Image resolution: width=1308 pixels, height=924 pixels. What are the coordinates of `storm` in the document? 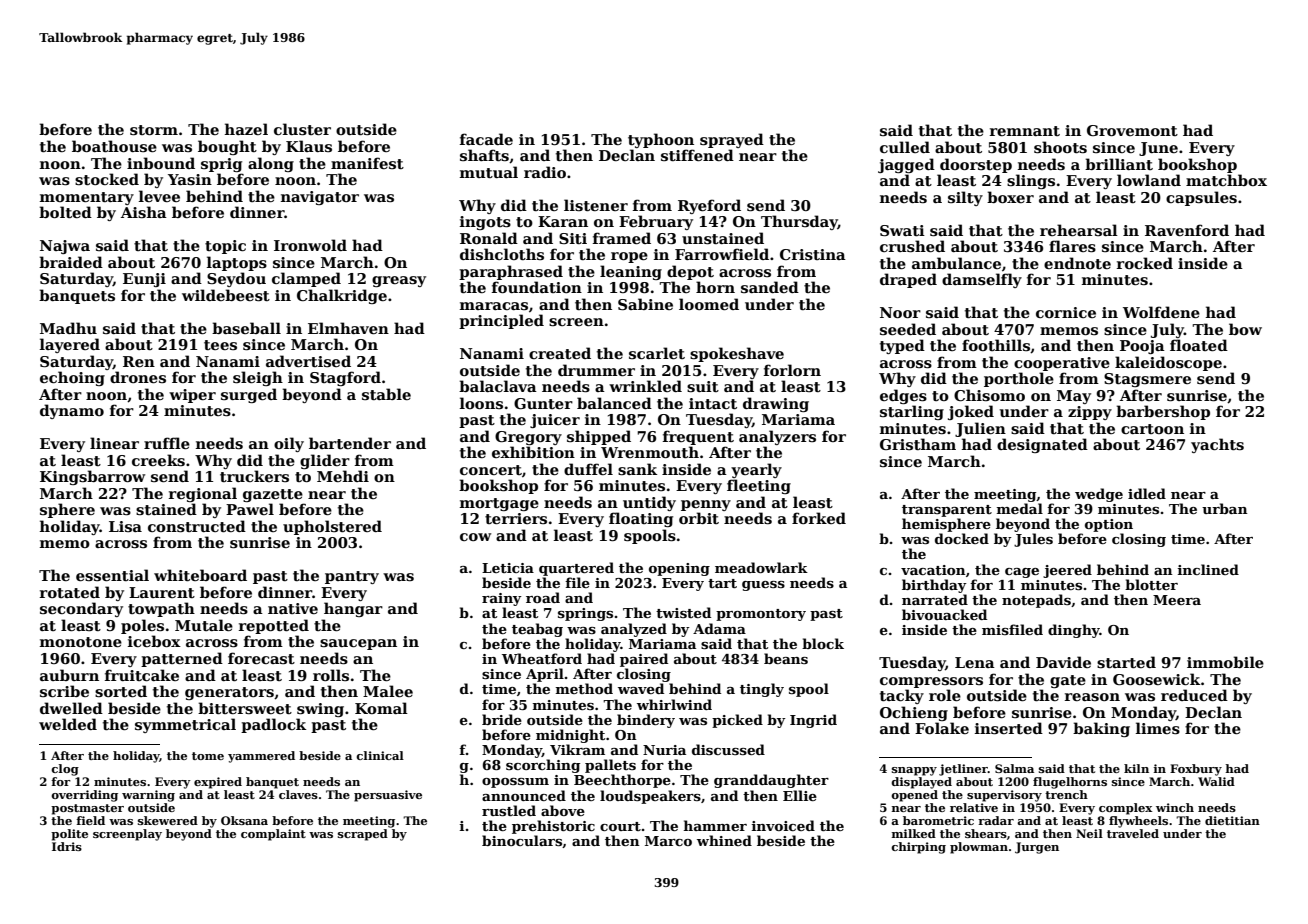 It's located at (154, 130).
